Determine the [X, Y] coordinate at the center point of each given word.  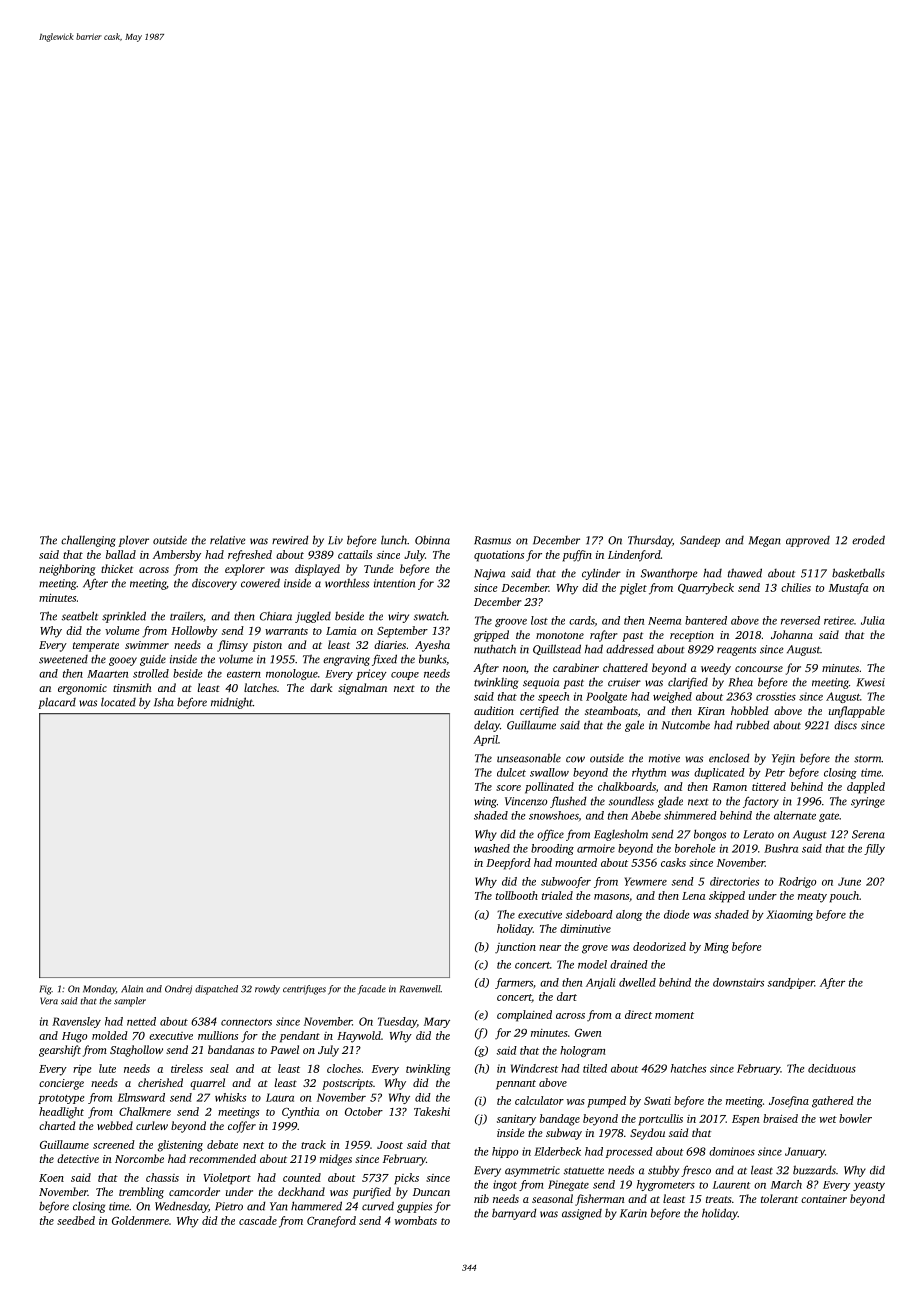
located [118, 702]
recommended [222, 1158]
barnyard [514, 1214]
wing [485, 802]
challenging [88, 541]
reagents [736, 651]
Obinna [432, 540]
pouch [844, 897]
